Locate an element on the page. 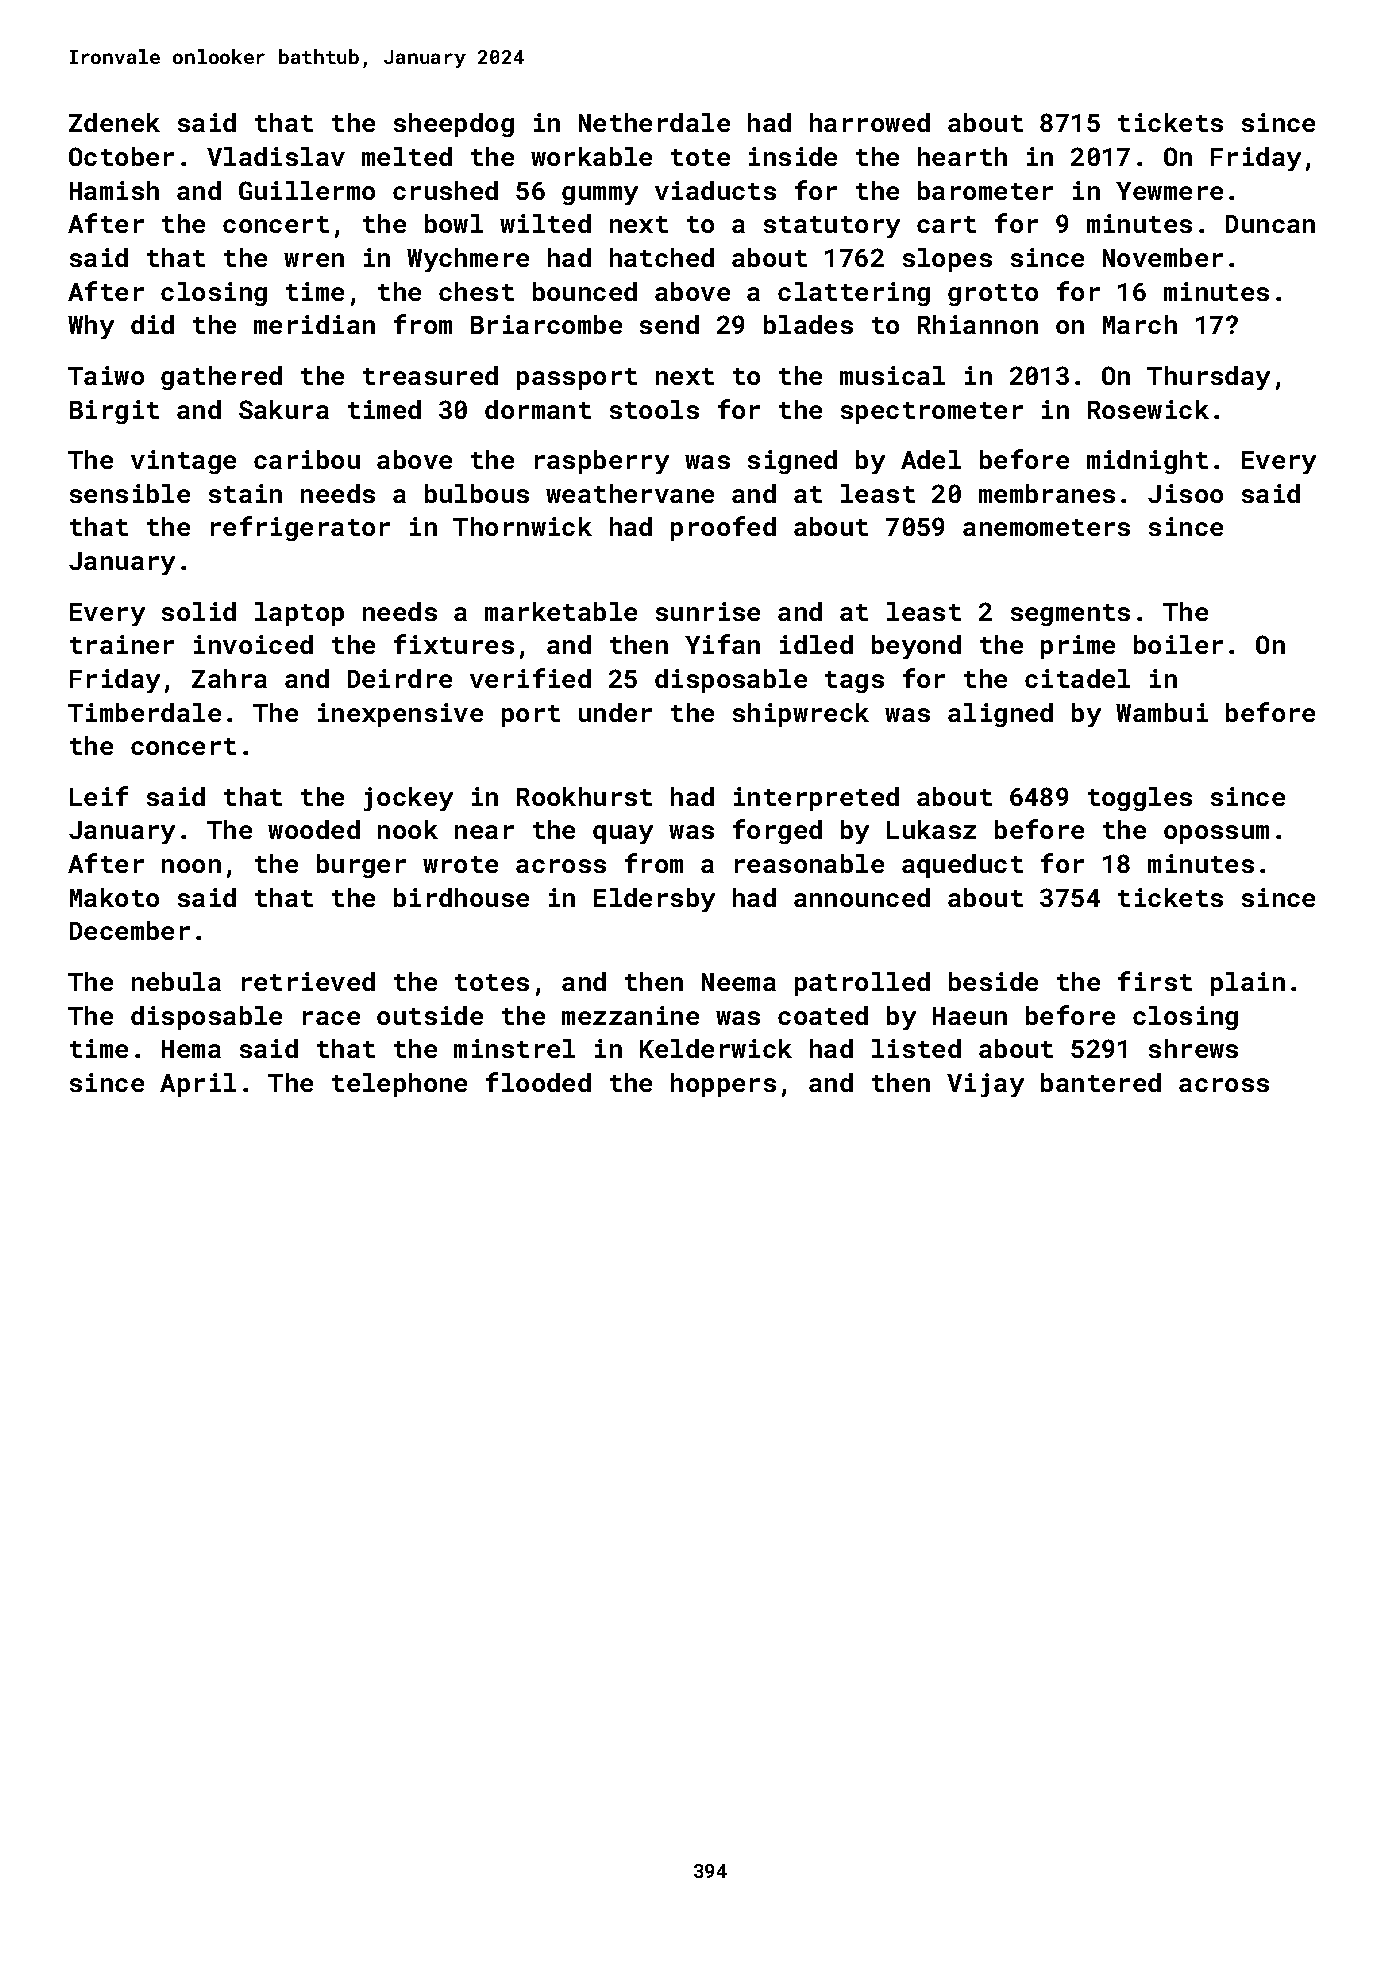 This document has width=1386, height=1969. workable is located at coordinates (591, 156).
